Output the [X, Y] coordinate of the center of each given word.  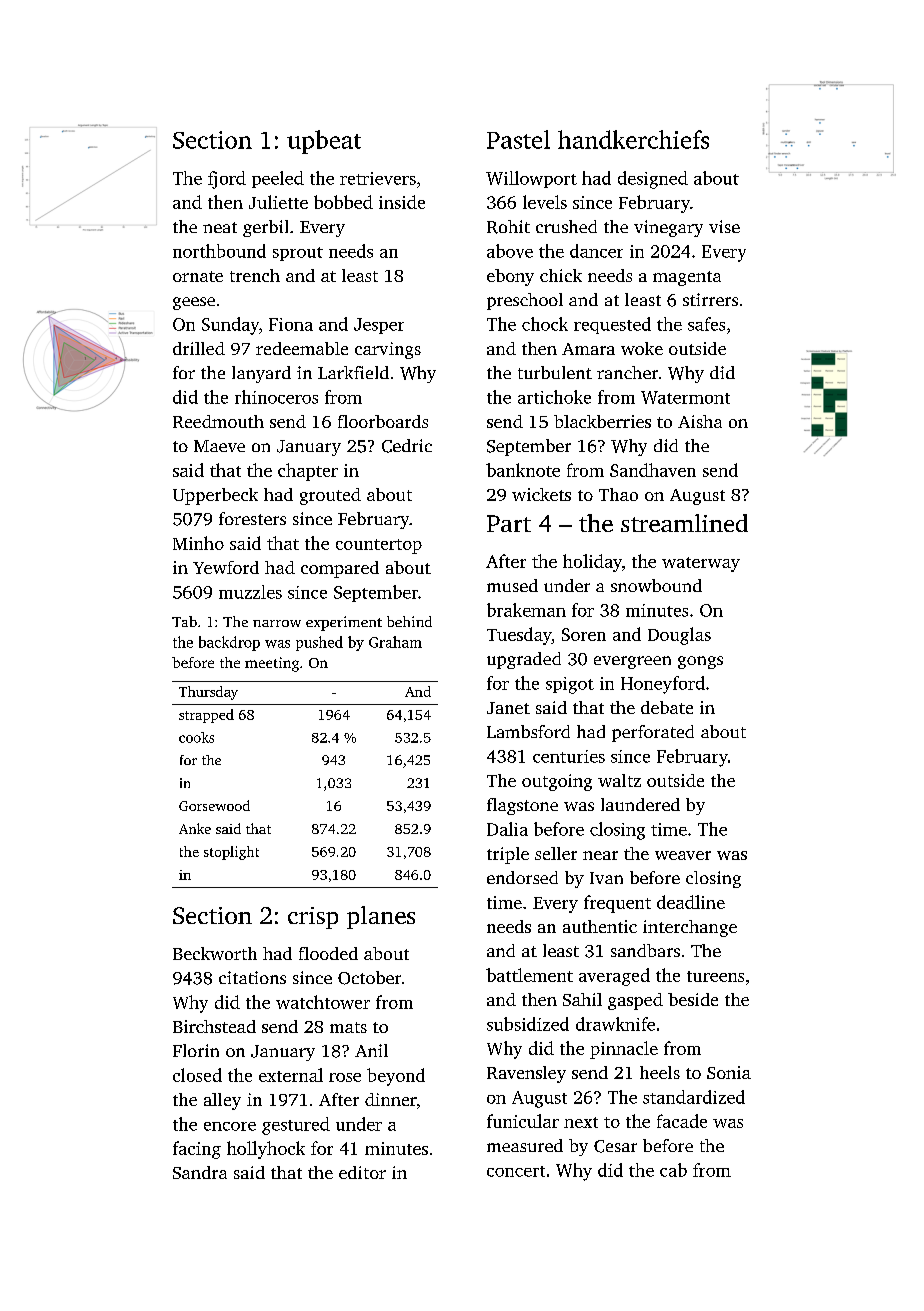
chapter [308, 472]
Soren [584, 634]
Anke [195, 828]
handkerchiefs [633, 139]
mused [512, 585]
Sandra [200, 1172]
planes [381, 917]
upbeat [324, 142]
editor [362, 1172]
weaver [683, 855]
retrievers [378, 178]
